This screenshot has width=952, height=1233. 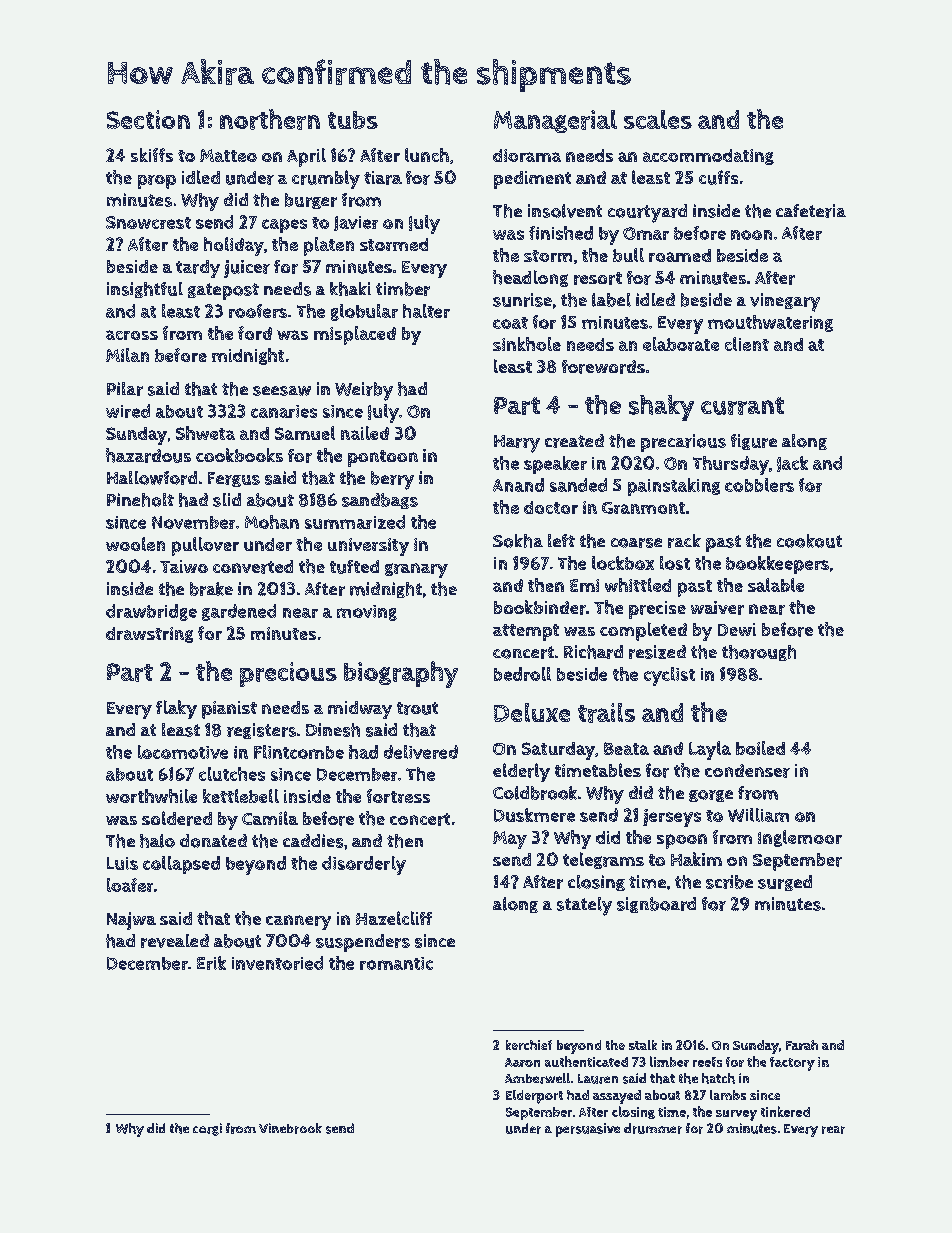 What do you see at coordinates (802, 1045) in the screenshot?
I see `Farah` at bounding box center [802, 1045].
